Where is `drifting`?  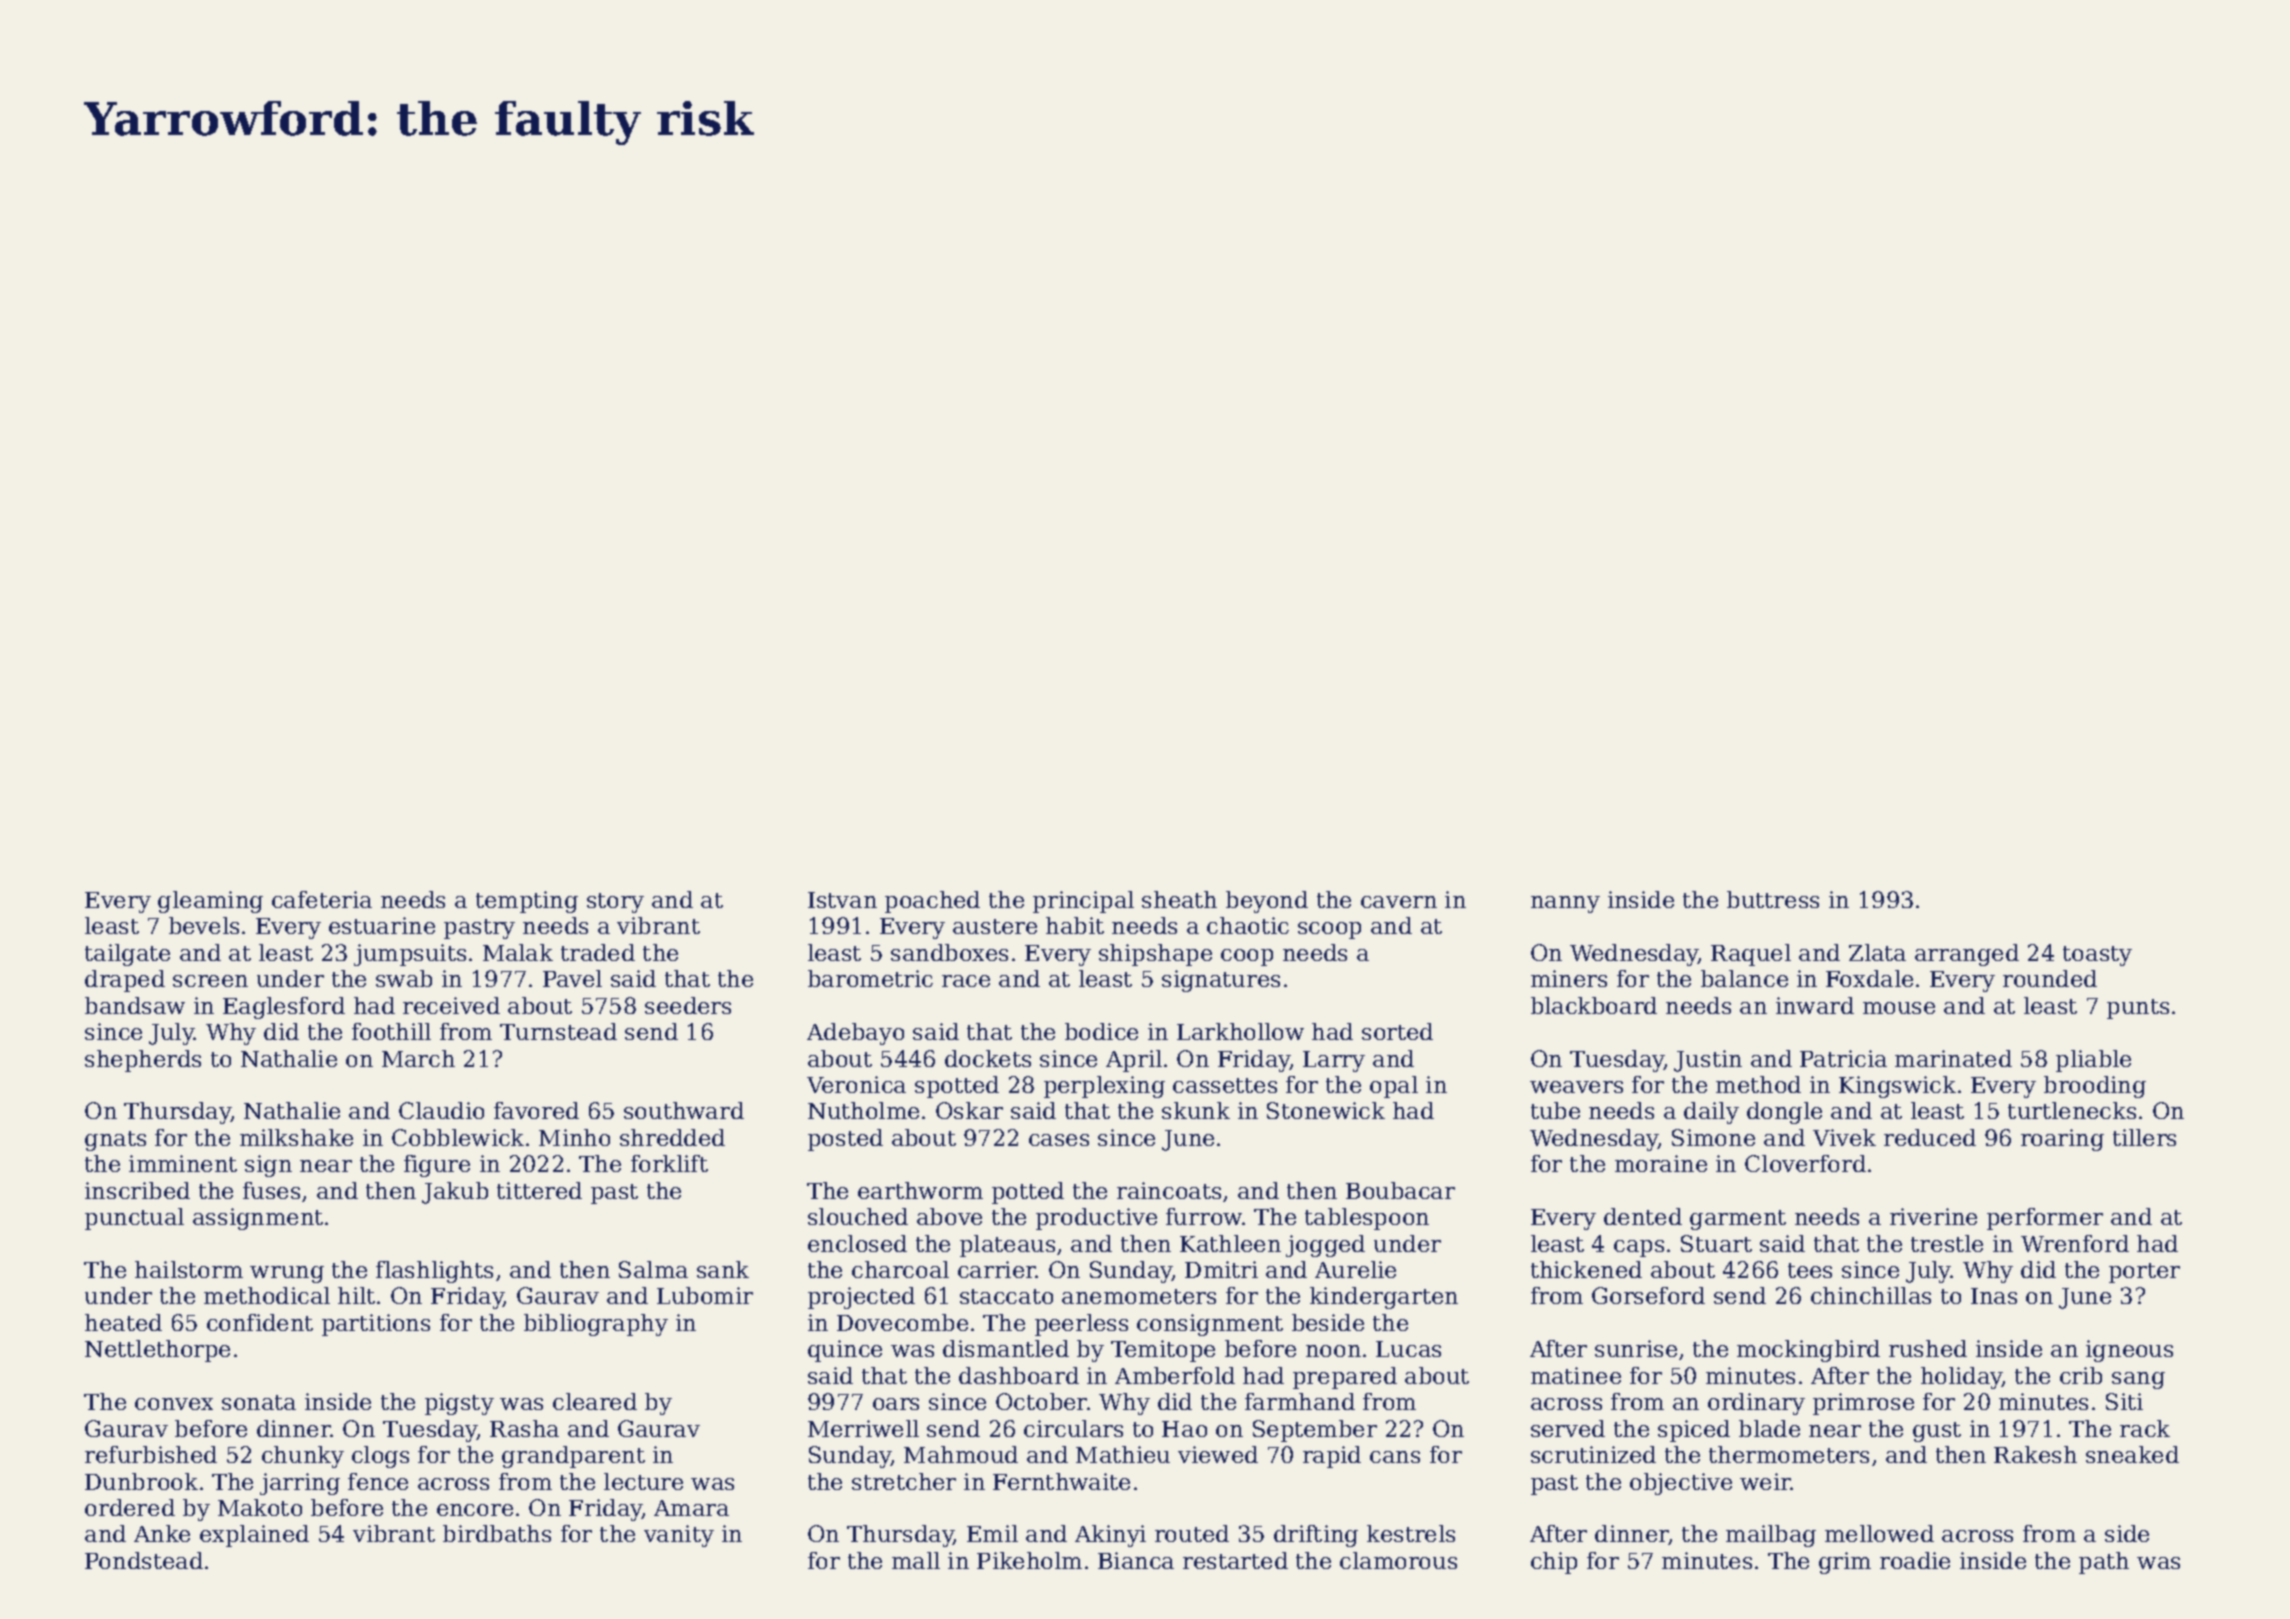 drifting is located at coordinates (1316, 1536).
